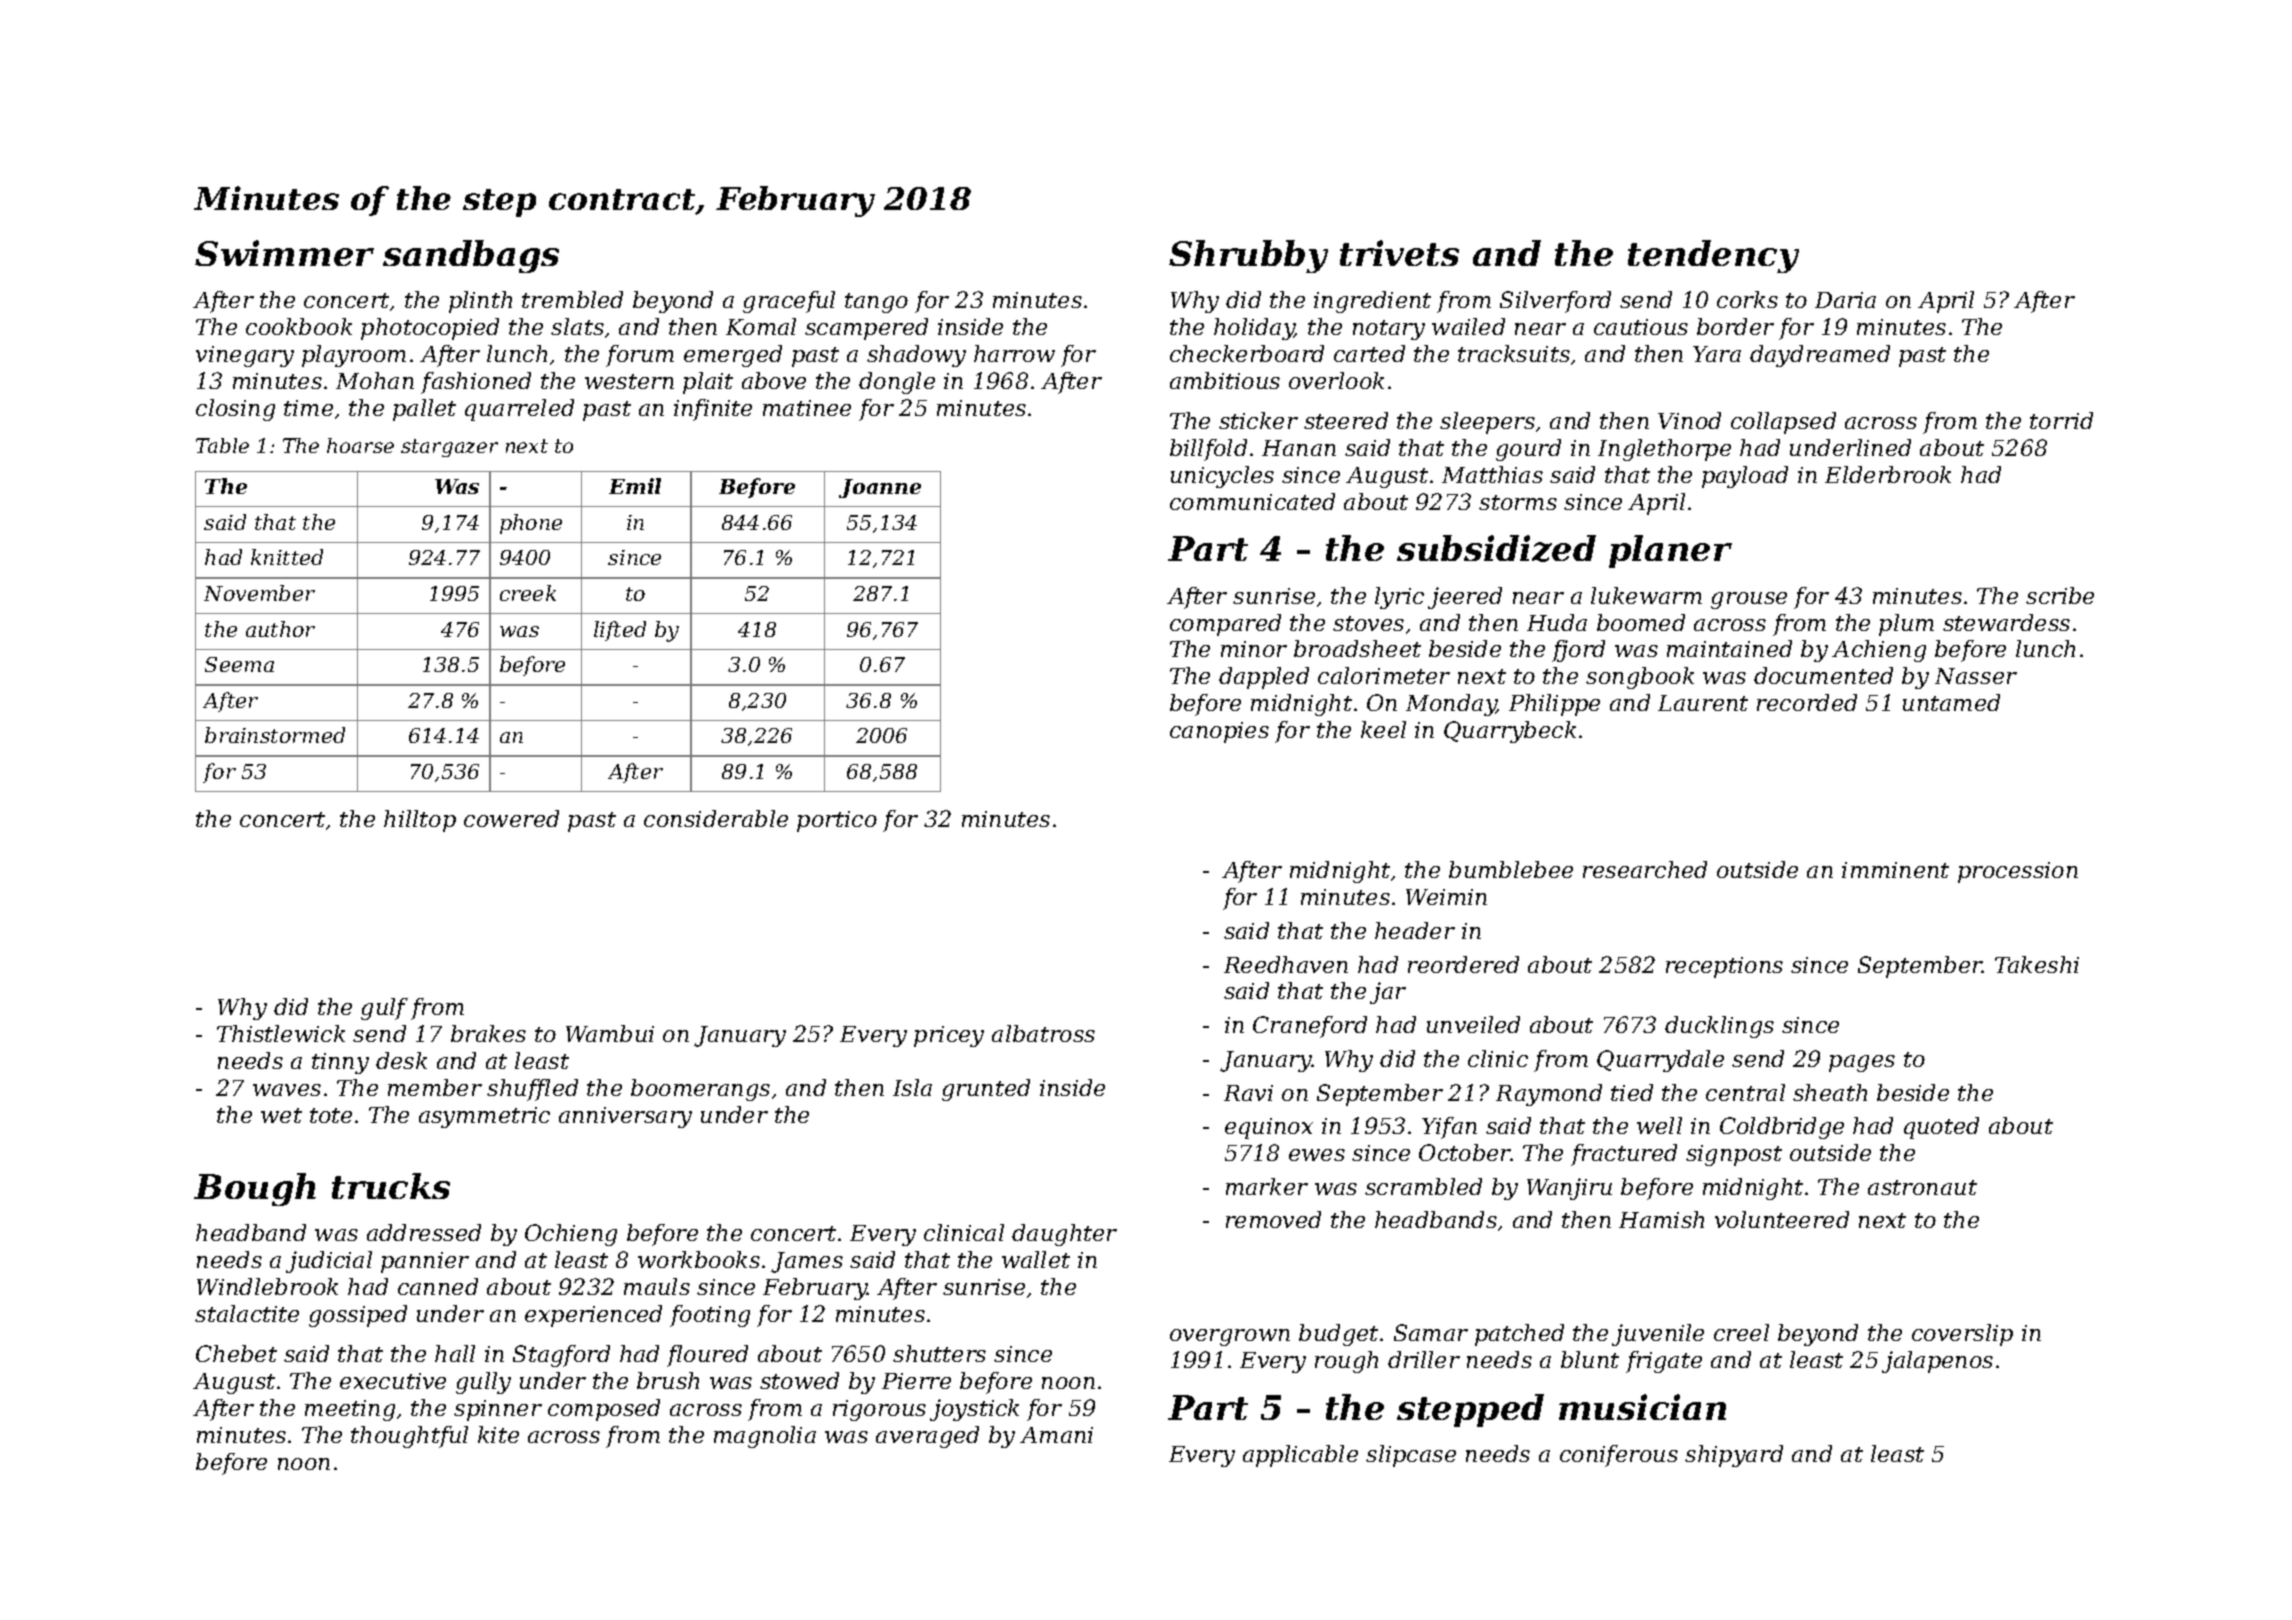 The width and height of the image is (2292, 1620). I want to click on anniversary, so click(625, 1117).
